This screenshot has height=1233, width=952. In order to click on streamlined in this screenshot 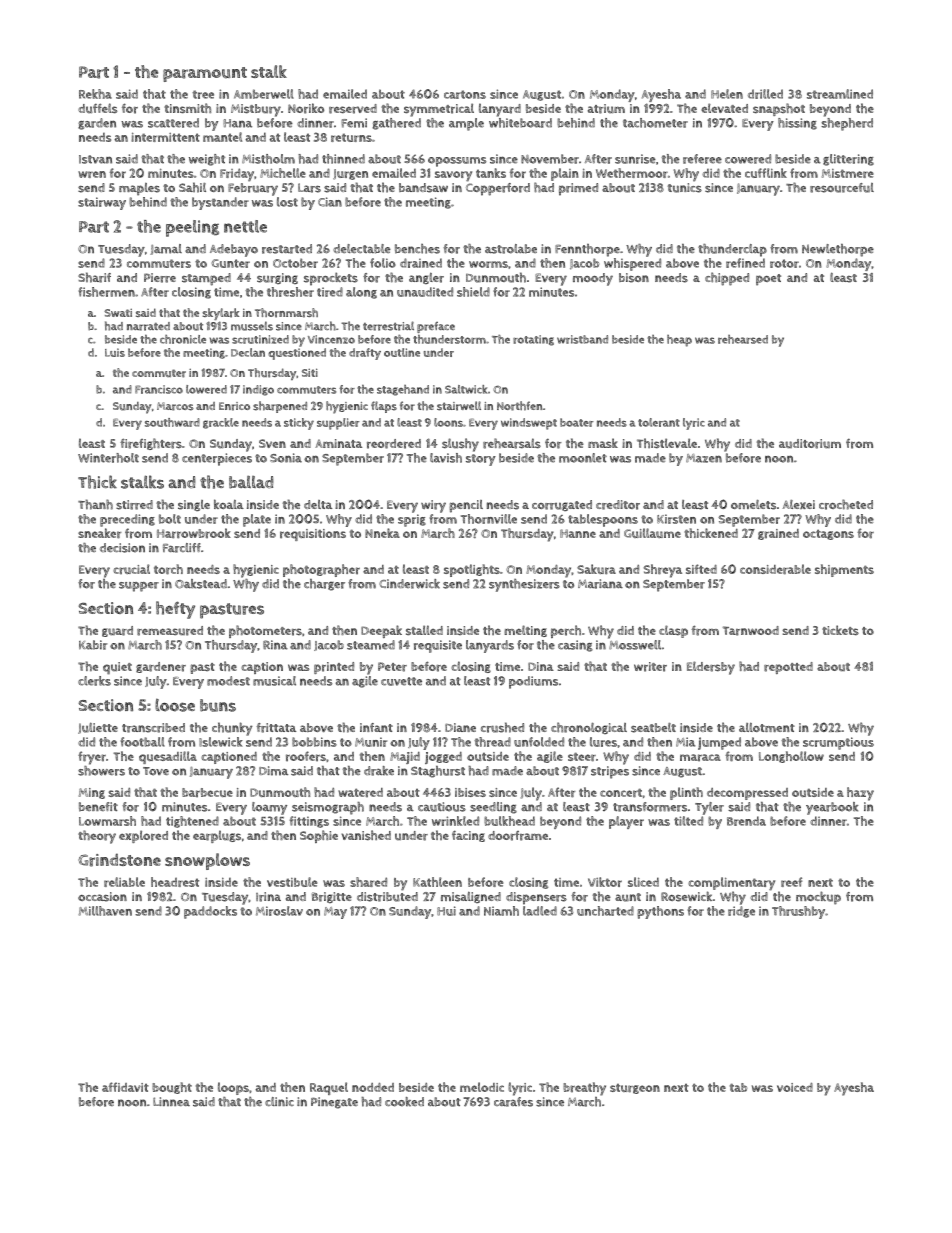, I will do `click(840, 94)`.
